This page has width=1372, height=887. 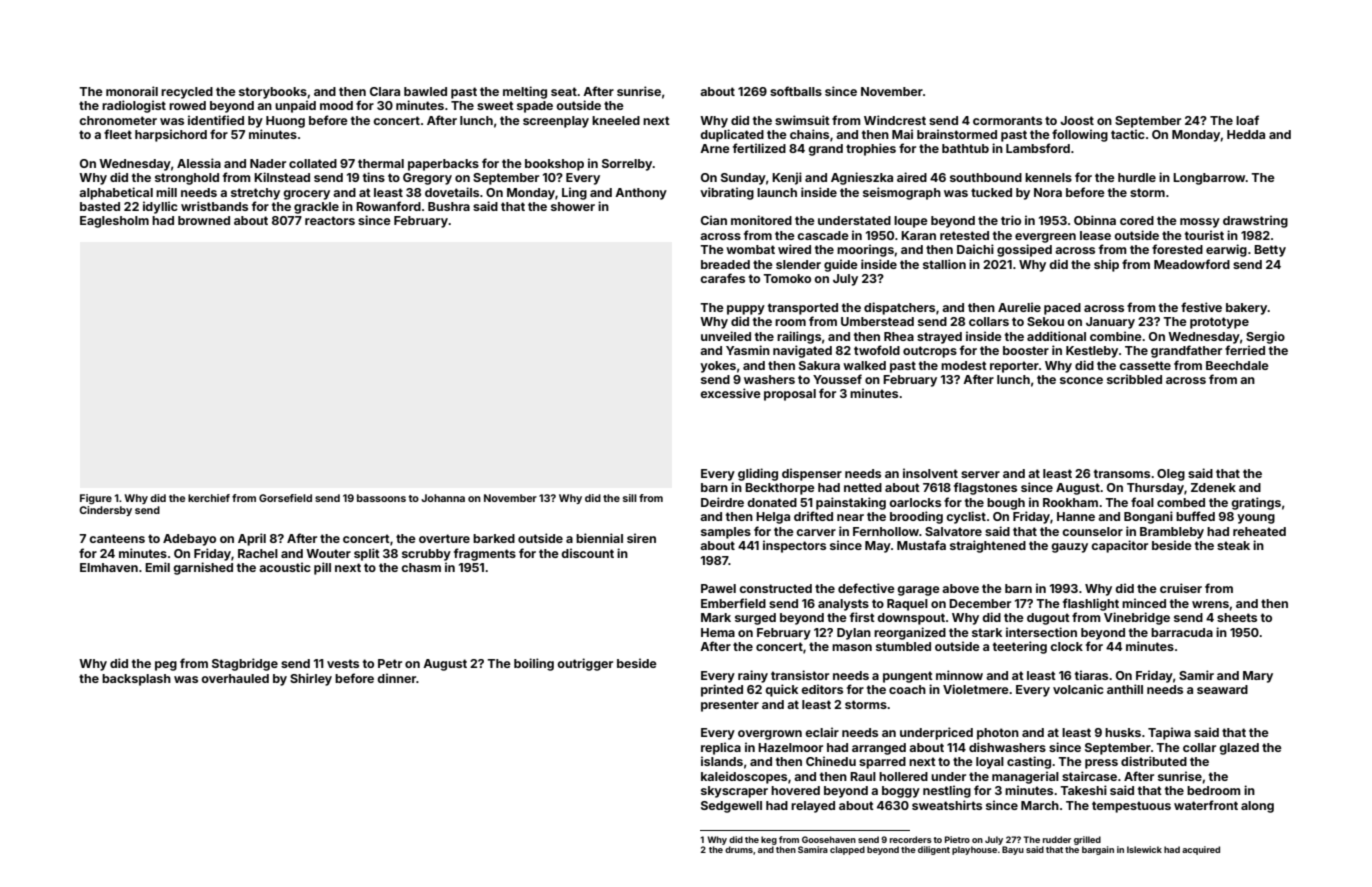 What do you see at coordinates (381, 498) in the page?
I see `bassoons` at bounding box center [381, 498].
